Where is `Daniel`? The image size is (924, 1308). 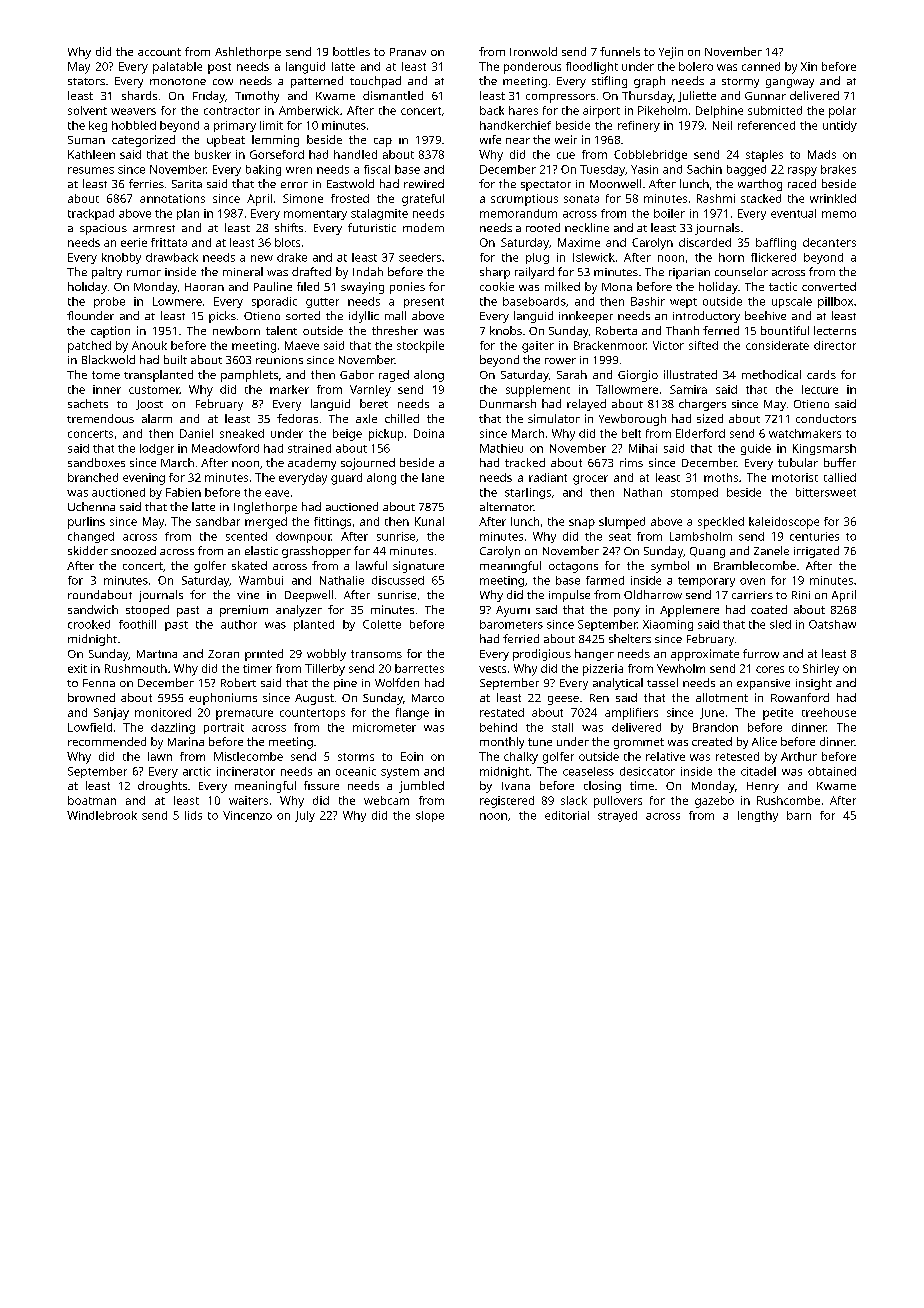
Daniel is located at coordinates (196, 433).
